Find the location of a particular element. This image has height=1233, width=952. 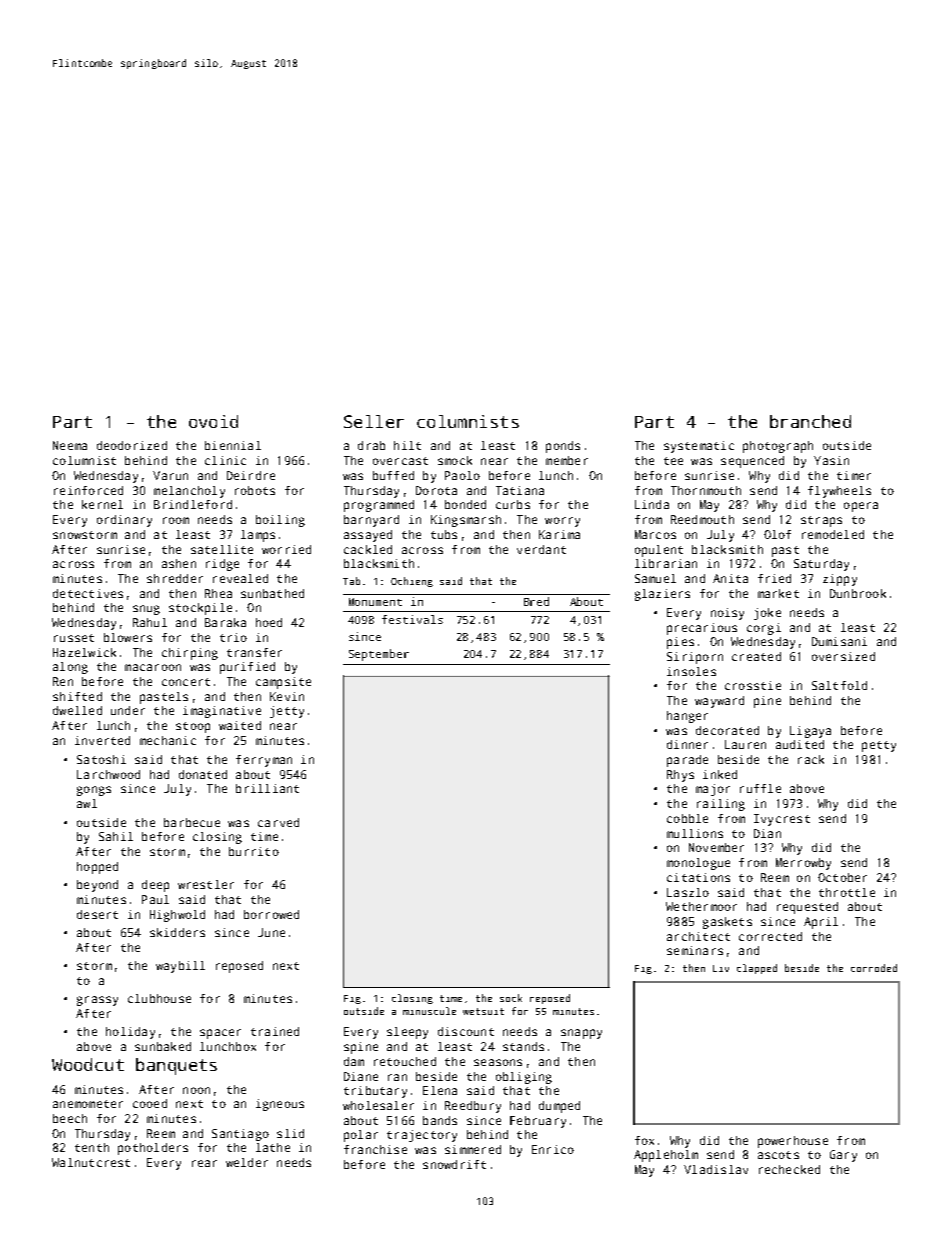

worry is located at coordinates (562, 522).
